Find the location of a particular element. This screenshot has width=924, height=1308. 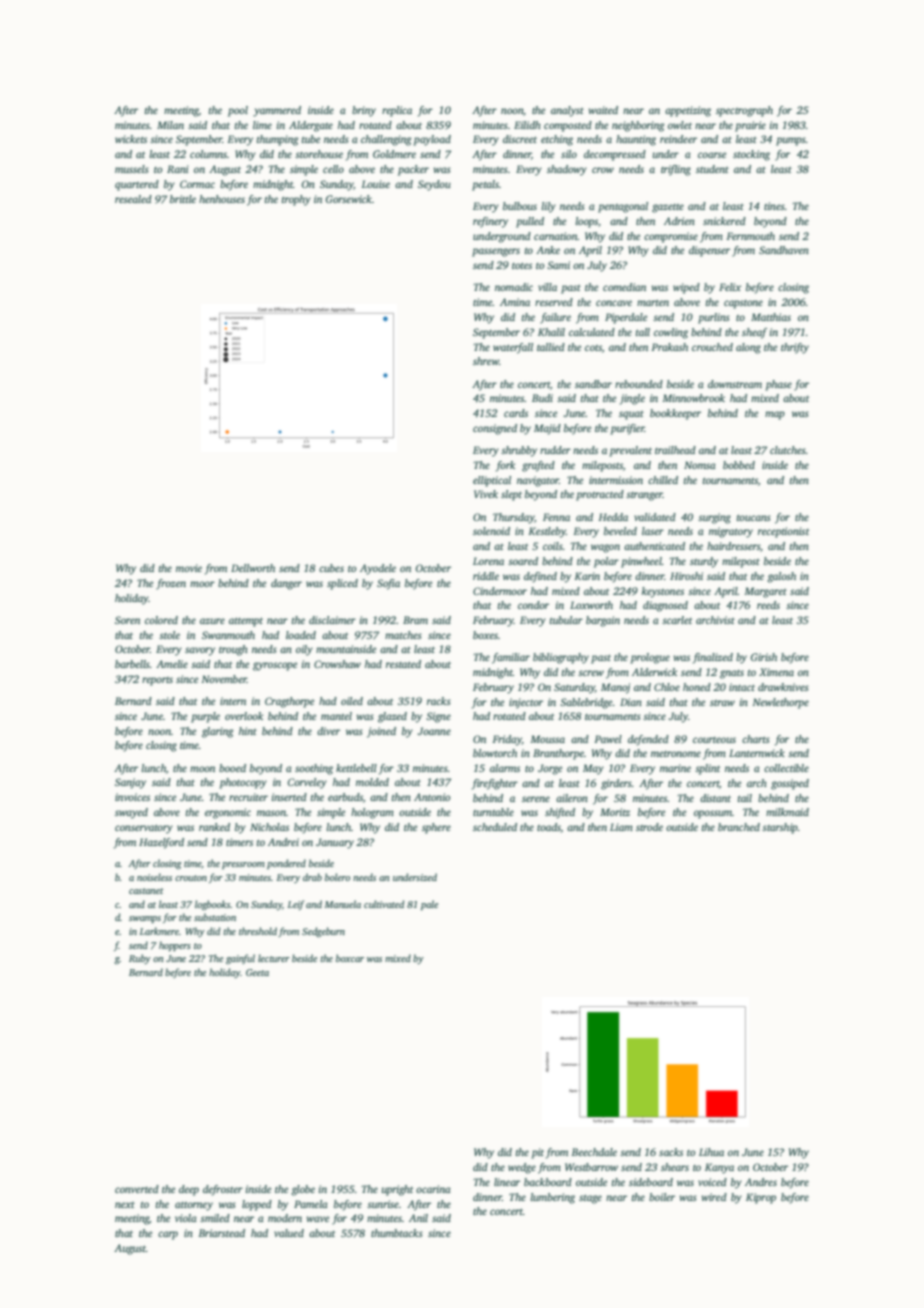

deep is located at coordinates (189, 1190).
